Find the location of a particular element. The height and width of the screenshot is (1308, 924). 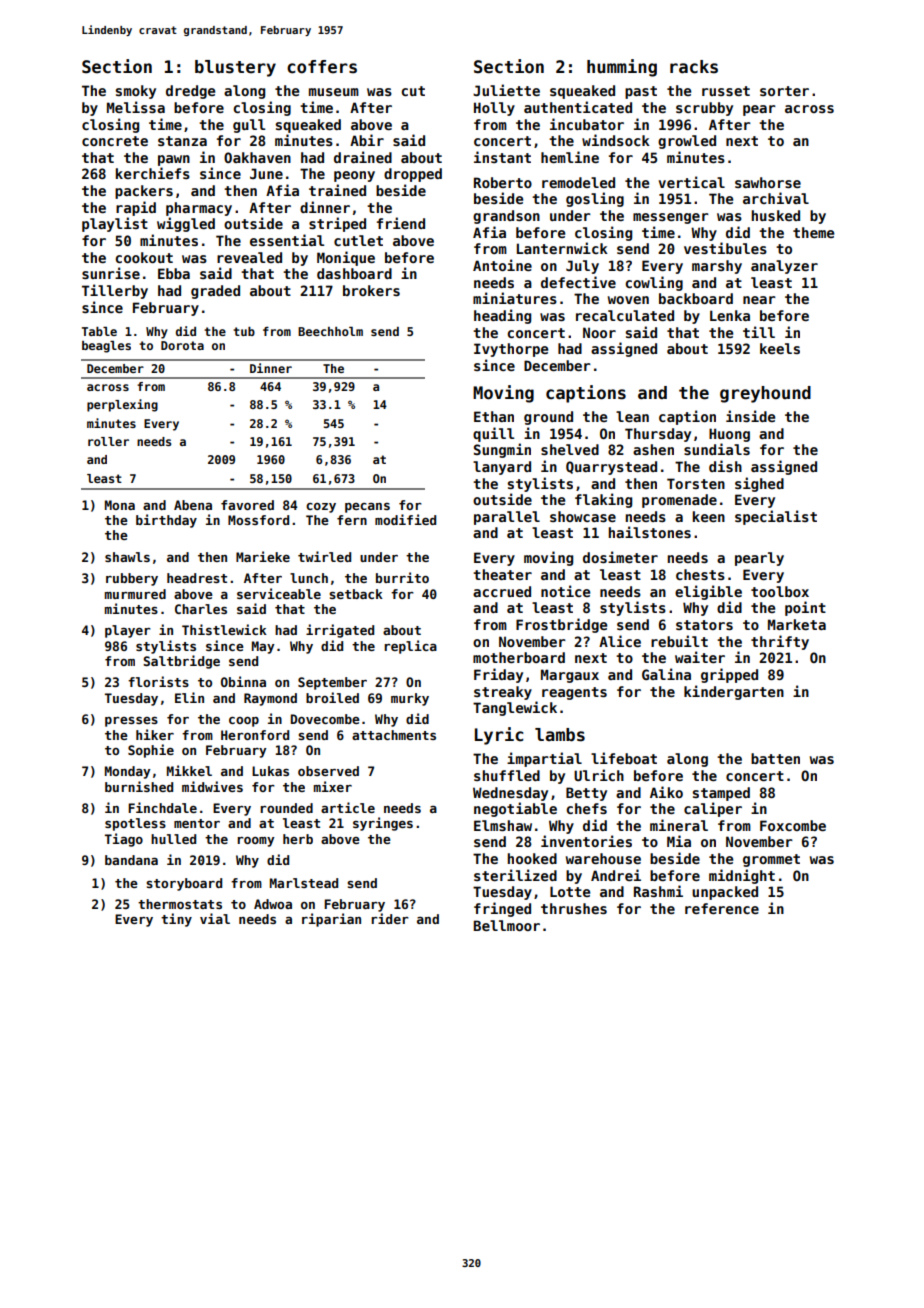

Holly is located at coordinates (494, 109).
